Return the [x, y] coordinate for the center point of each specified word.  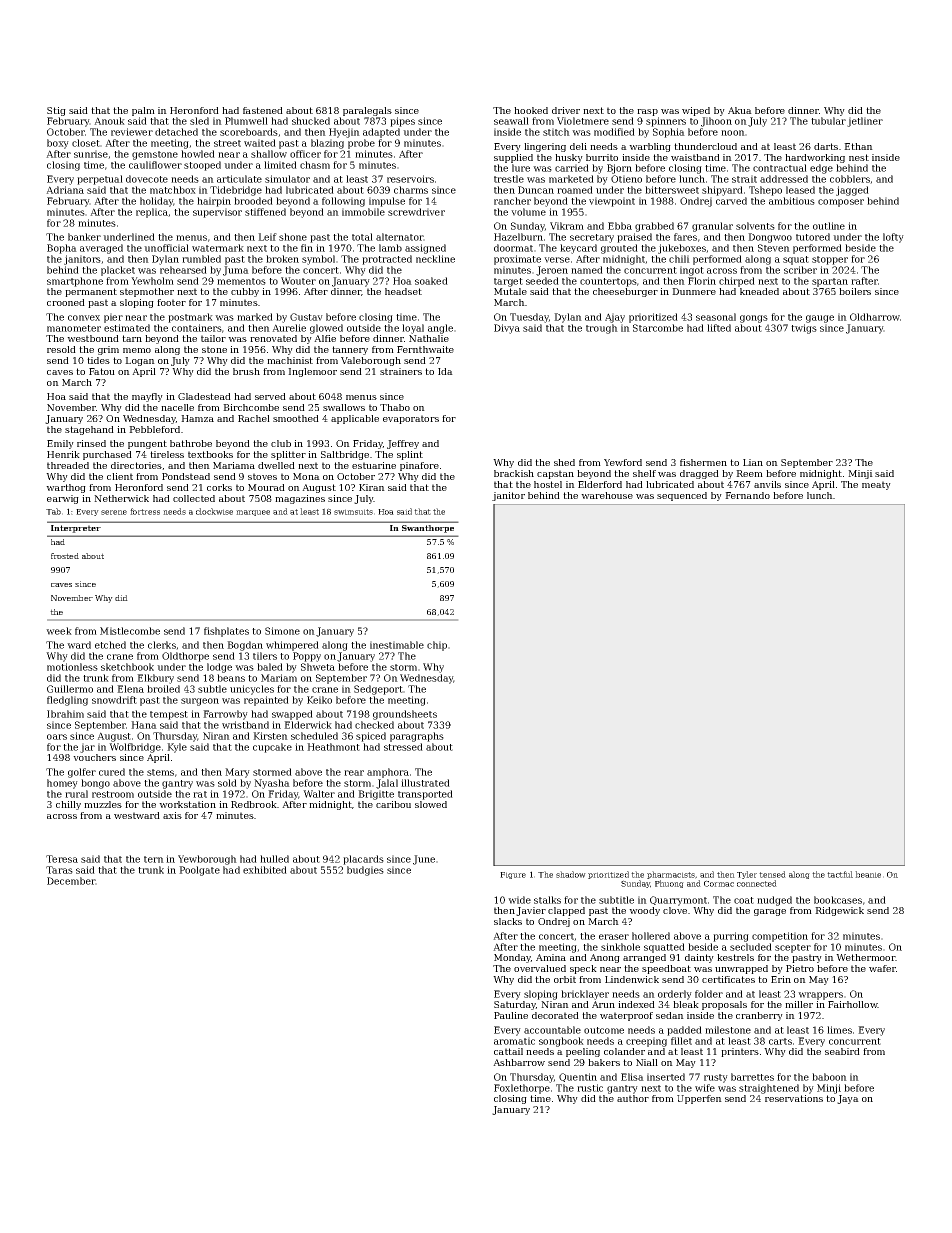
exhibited [265, 870]
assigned [425, 249]
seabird [842, 1051]
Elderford [600, 484]
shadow [571, 874]
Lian [753, 462]
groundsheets [405, 715]
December [71, 881]
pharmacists [671, 875]
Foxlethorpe [522, 1089]
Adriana [65, 190]
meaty [876, 485]
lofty [893, 238]
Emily [60, 444]
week [59, 631]
